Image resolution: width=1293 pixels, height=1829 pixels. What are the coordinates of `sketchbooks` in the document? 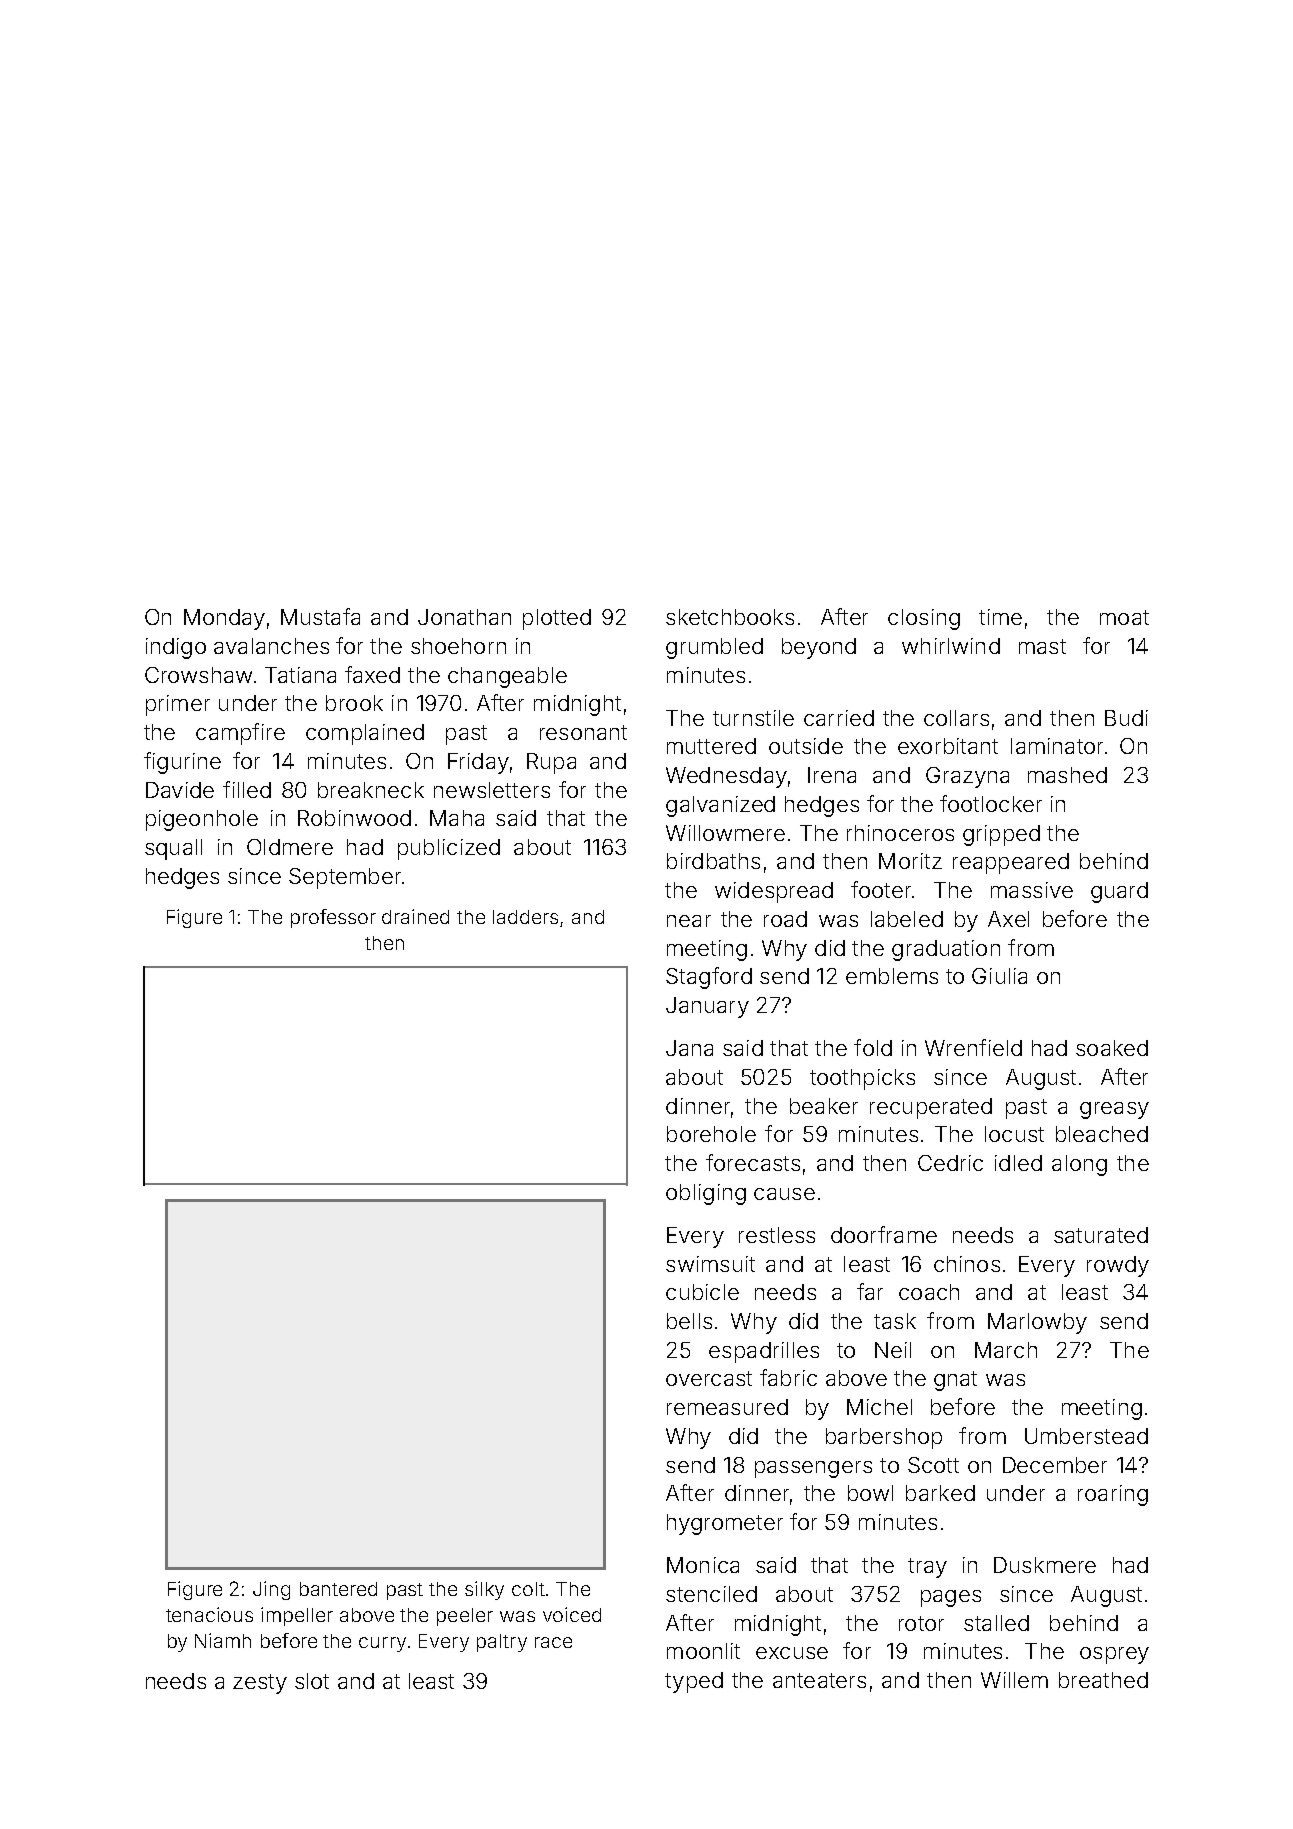 It's located at (730, 617).
